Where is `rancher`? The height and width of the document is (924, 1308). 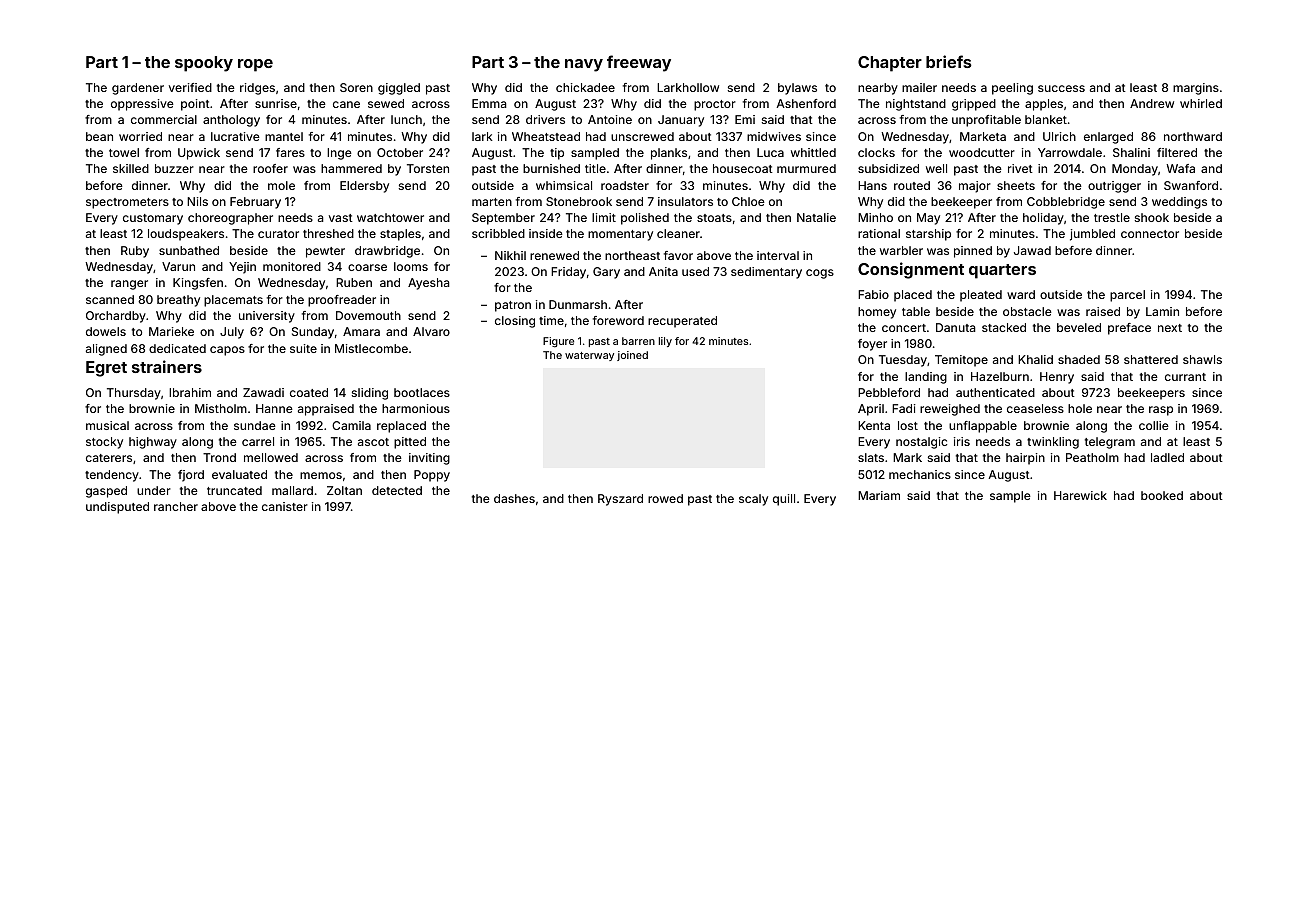
rancher is located at coordinates (176, 506).
